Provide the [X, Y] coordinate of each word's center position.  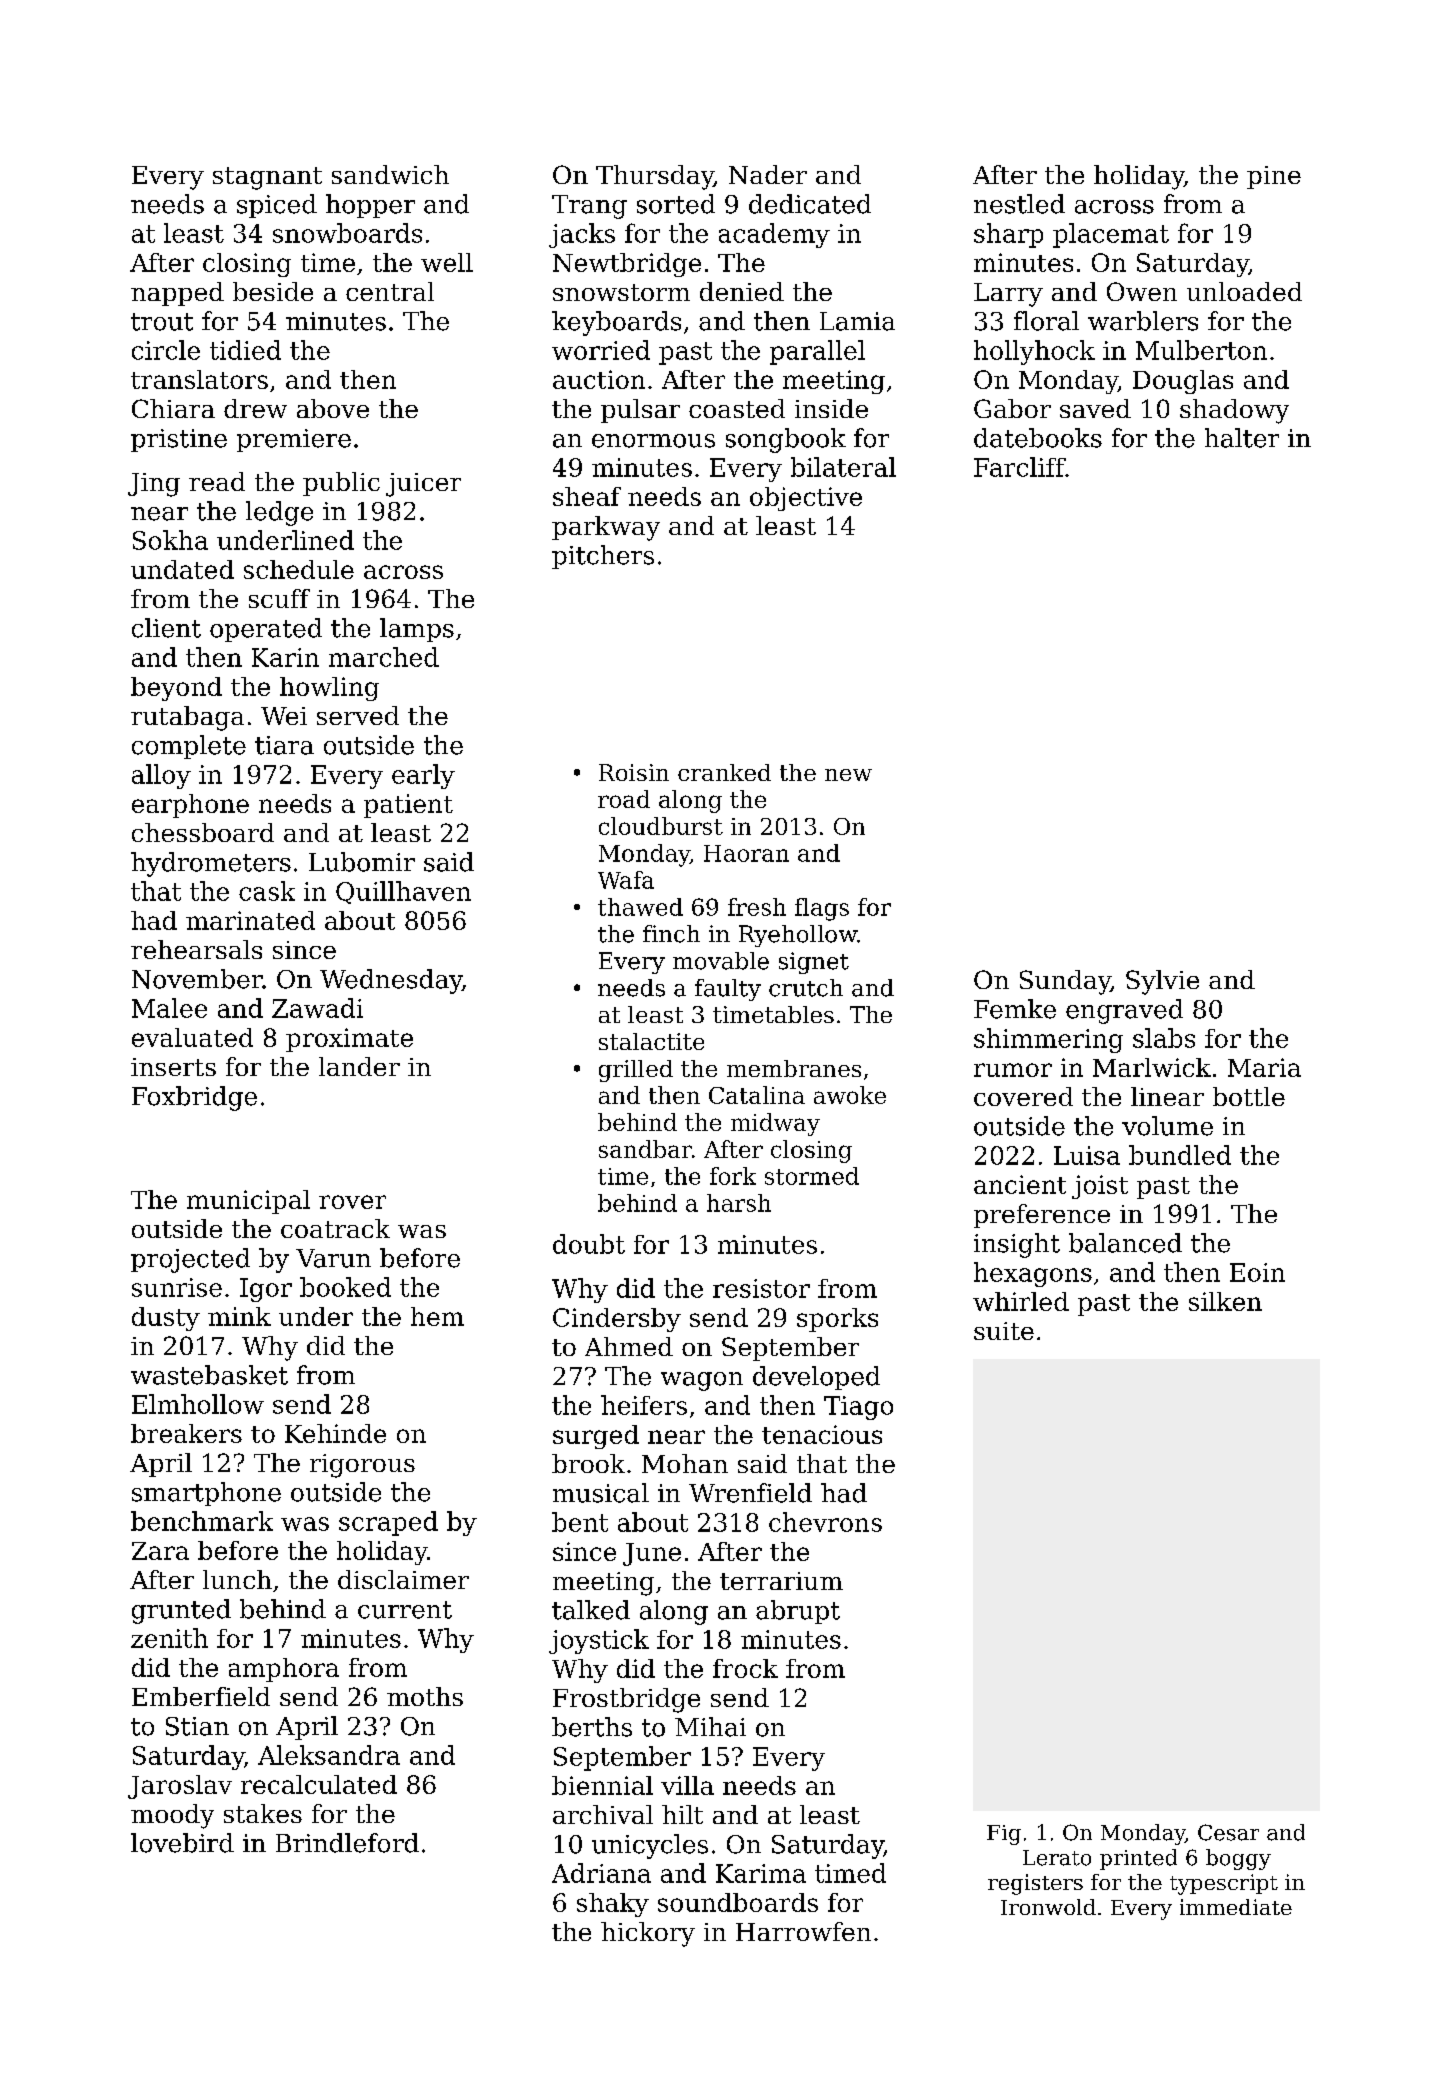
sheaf [587, 496]
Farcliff [1019, 467]
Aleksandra [329, 1755]
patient [408, 806]
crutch [806, 988]
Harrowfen [803, 1931]
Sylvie [1162, 982]
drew [255, 408]
